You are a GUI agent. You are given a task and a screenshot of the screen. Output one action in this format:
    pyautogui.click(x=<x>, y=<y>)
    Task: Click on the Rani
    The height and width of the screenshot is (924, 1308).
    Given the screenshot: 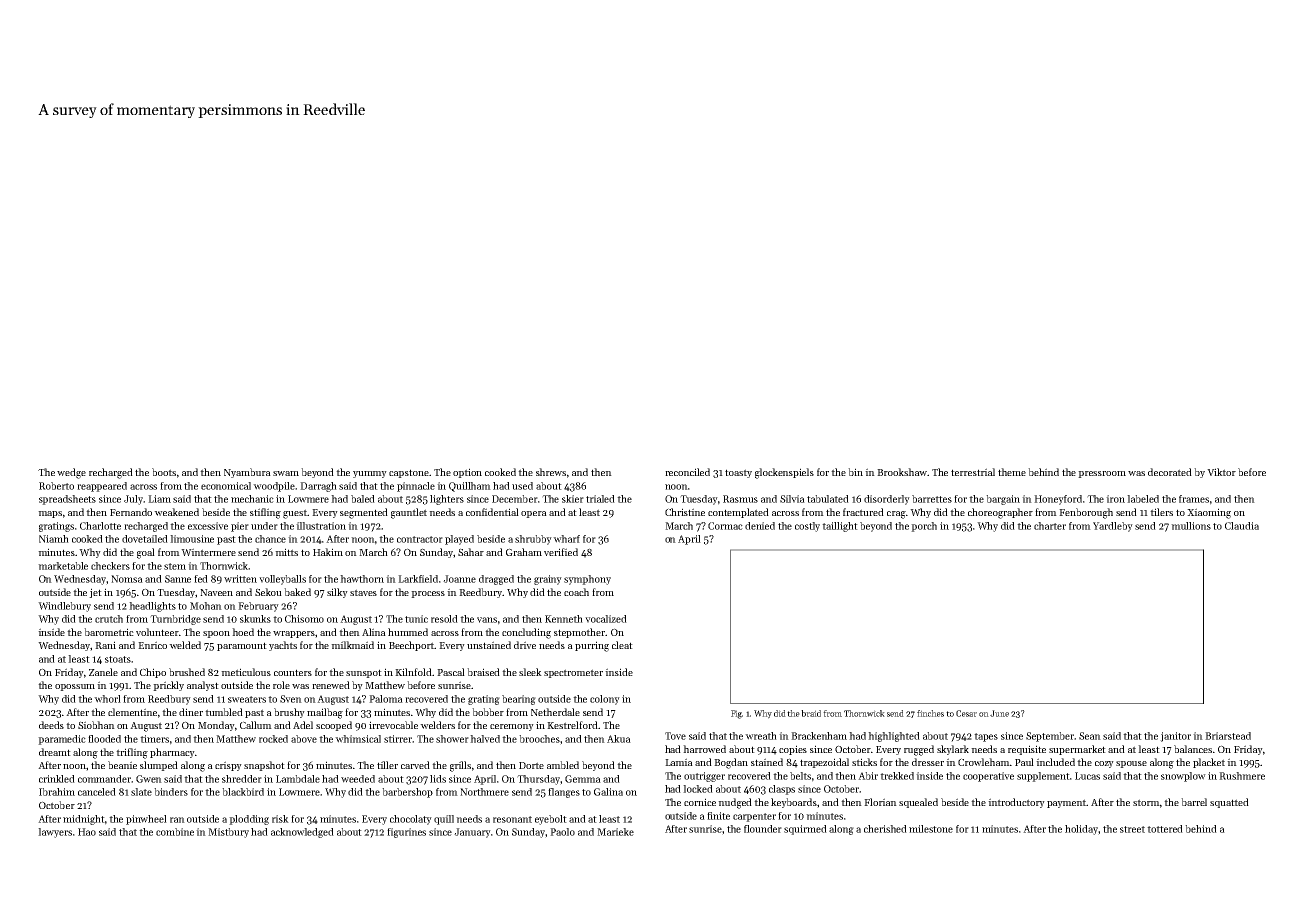 What is the action you would take?
    pyautogui.click(x=105, y=645)
